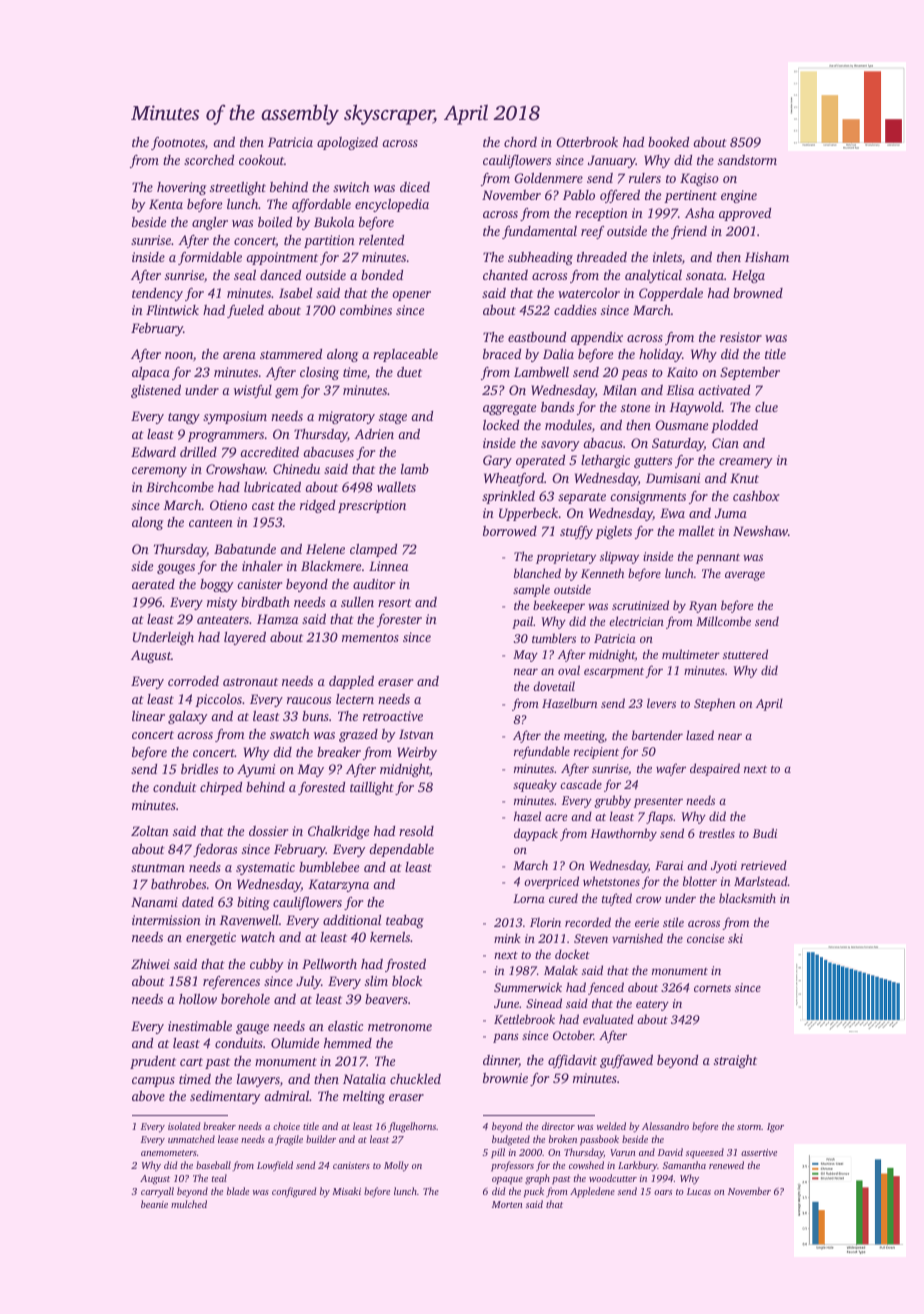  Describe the element at coordinates (286, 1096) in the page. I see `admiral` at that location.
